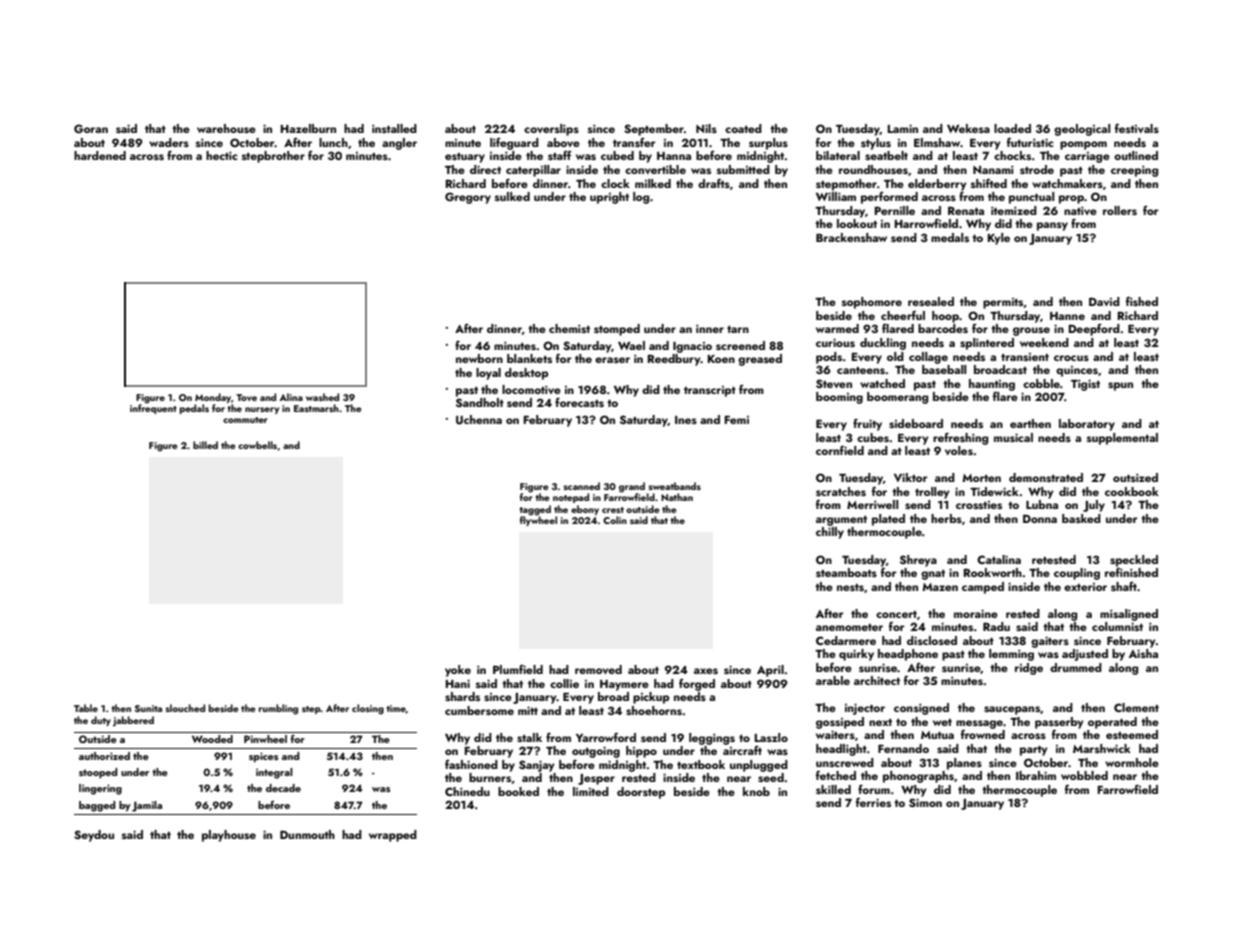  Describe the element at coordinates (598, 669) in the document. I see `removed` at that location.
